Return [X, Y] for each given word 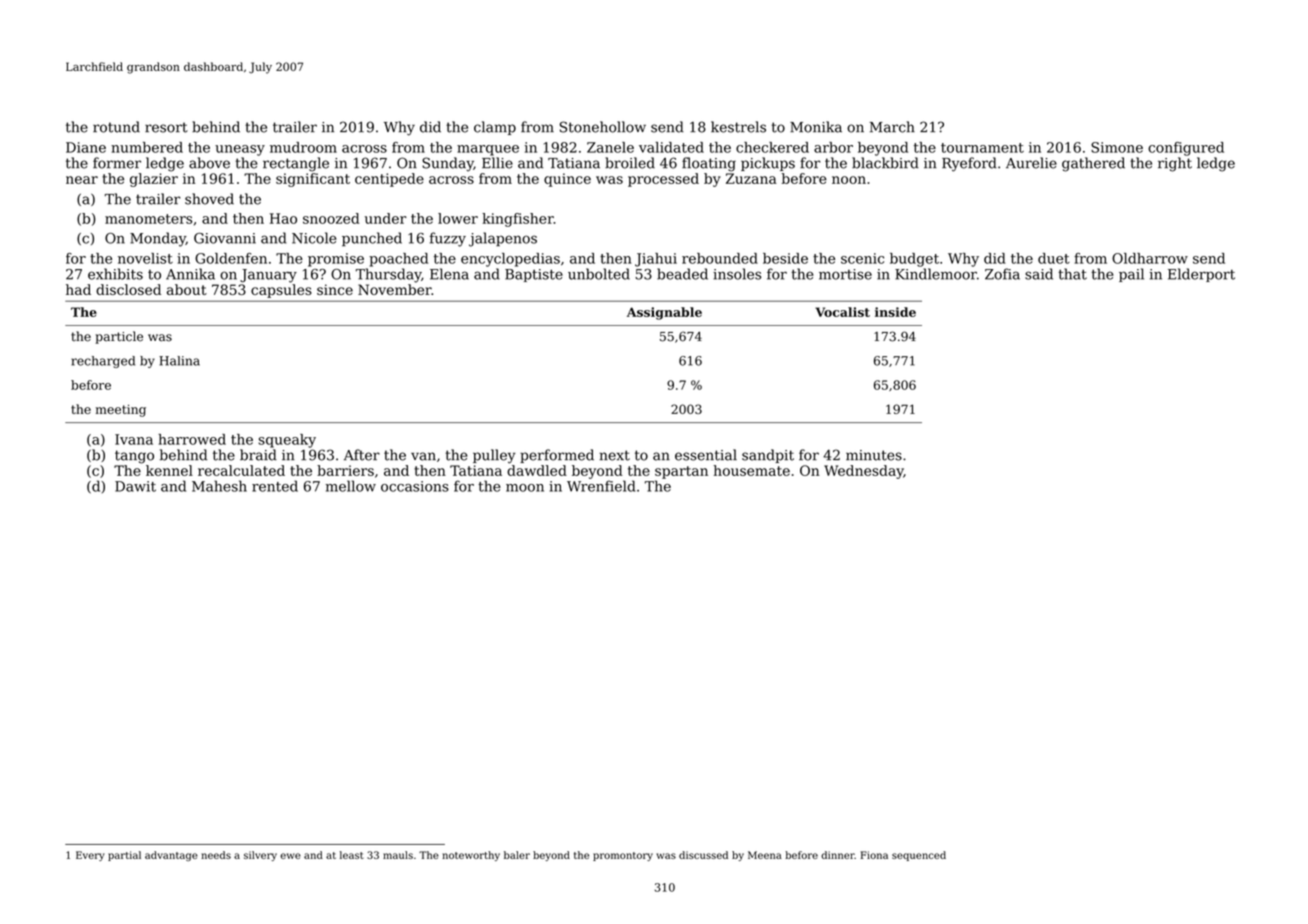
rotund [116, 127]
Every [90, 856]
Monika [816, 127]
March [892, 127]
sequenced [919, 856]
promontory [623, 856]
